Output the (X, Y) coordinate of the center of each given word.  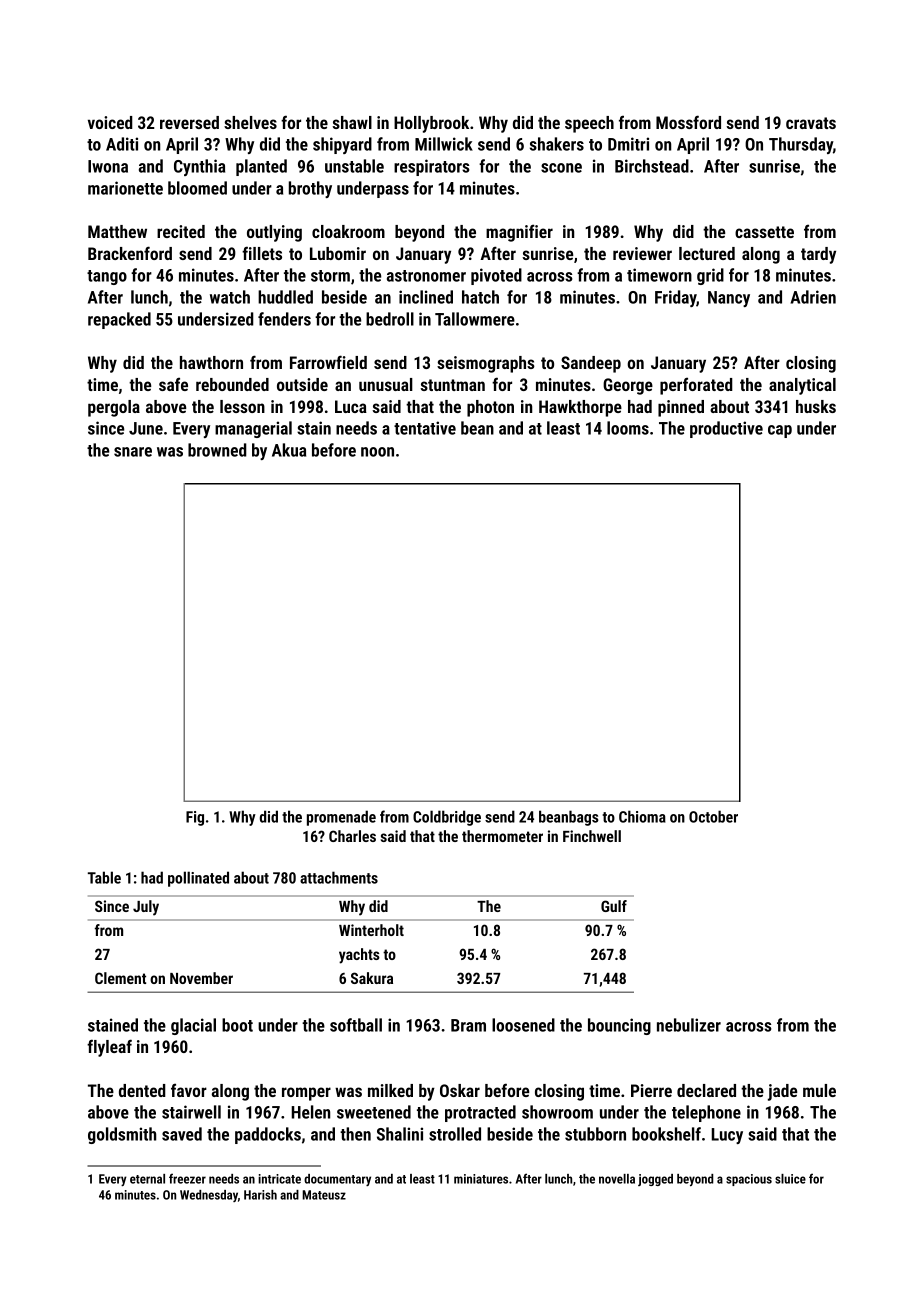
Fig (195, 818)
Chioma (642, 816)
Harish (260, 1195)
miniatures (481, 1179)
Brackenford (130, 253)
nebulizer (689, 1025)
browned (217, 450)
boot (237, 1025)
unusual (386, 384)
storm (330, 276)
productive (726, 429)
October (713, 816)
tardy (818, 255)
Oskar (460, 1090)
